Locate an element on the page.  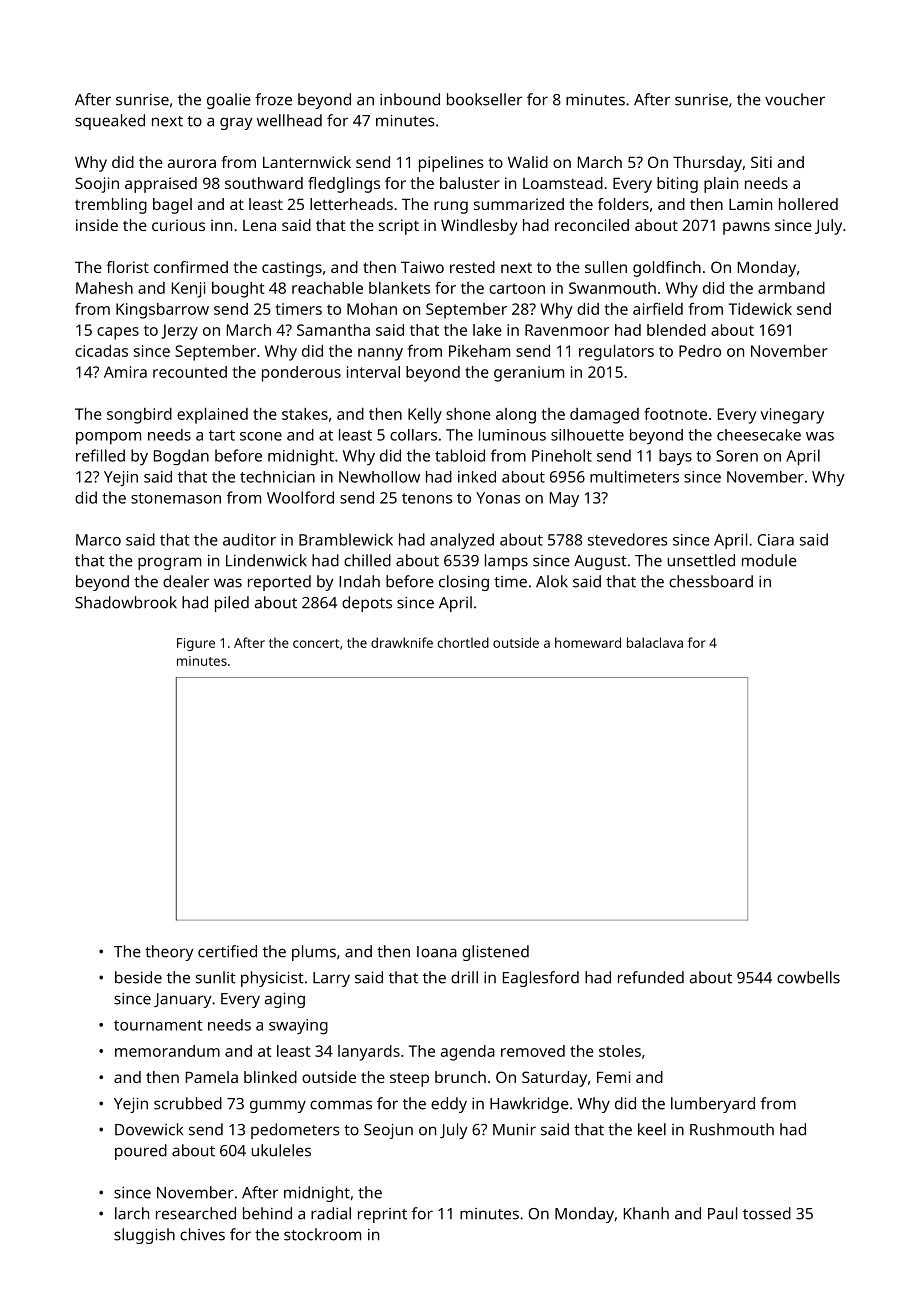
songbird is located at coordinates (139, 416).
